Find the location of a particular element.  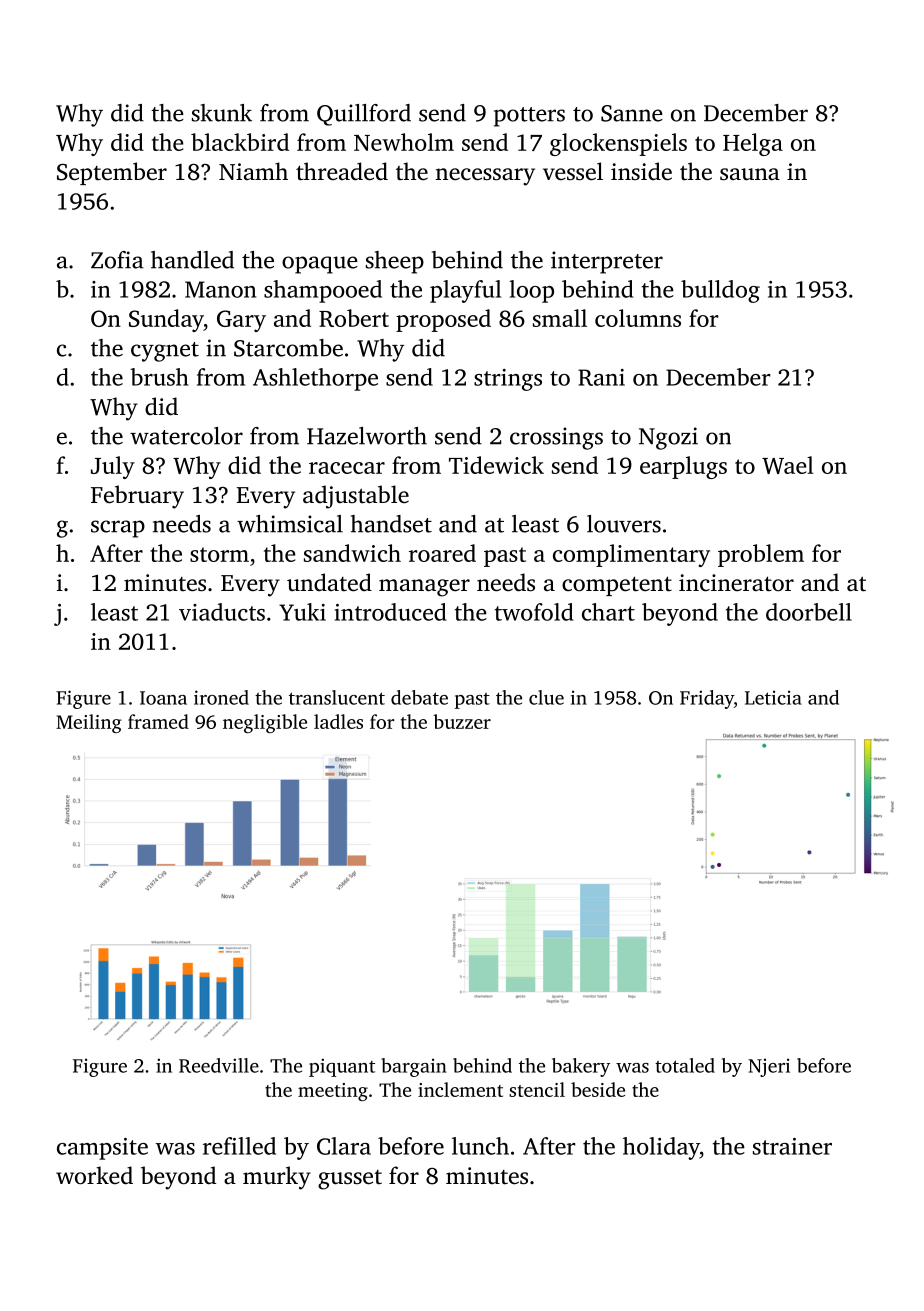

necessary is located at coordinates (485, 177).
